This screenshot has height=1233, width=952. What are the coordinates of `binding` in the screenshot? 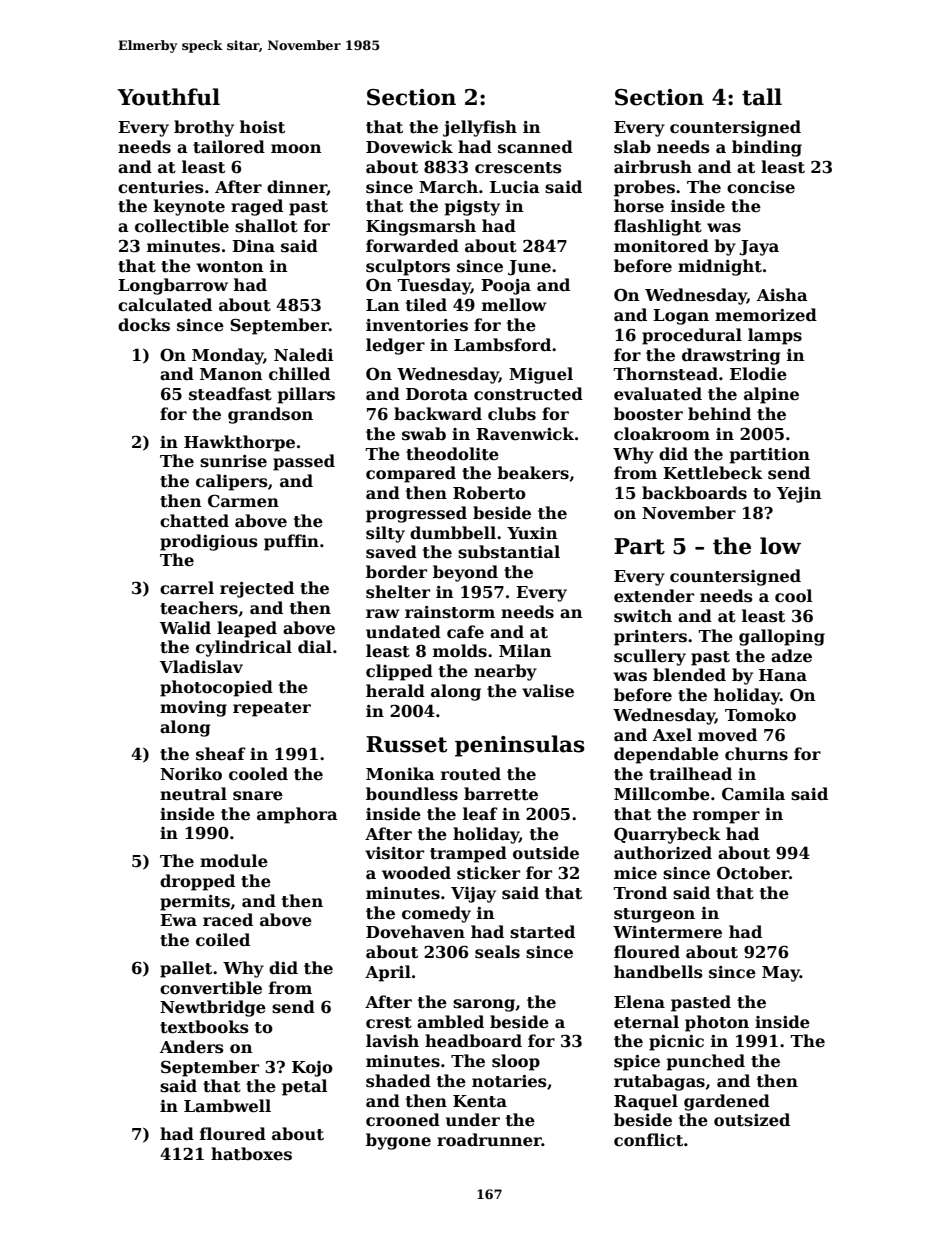 It's located at (767, 148).
